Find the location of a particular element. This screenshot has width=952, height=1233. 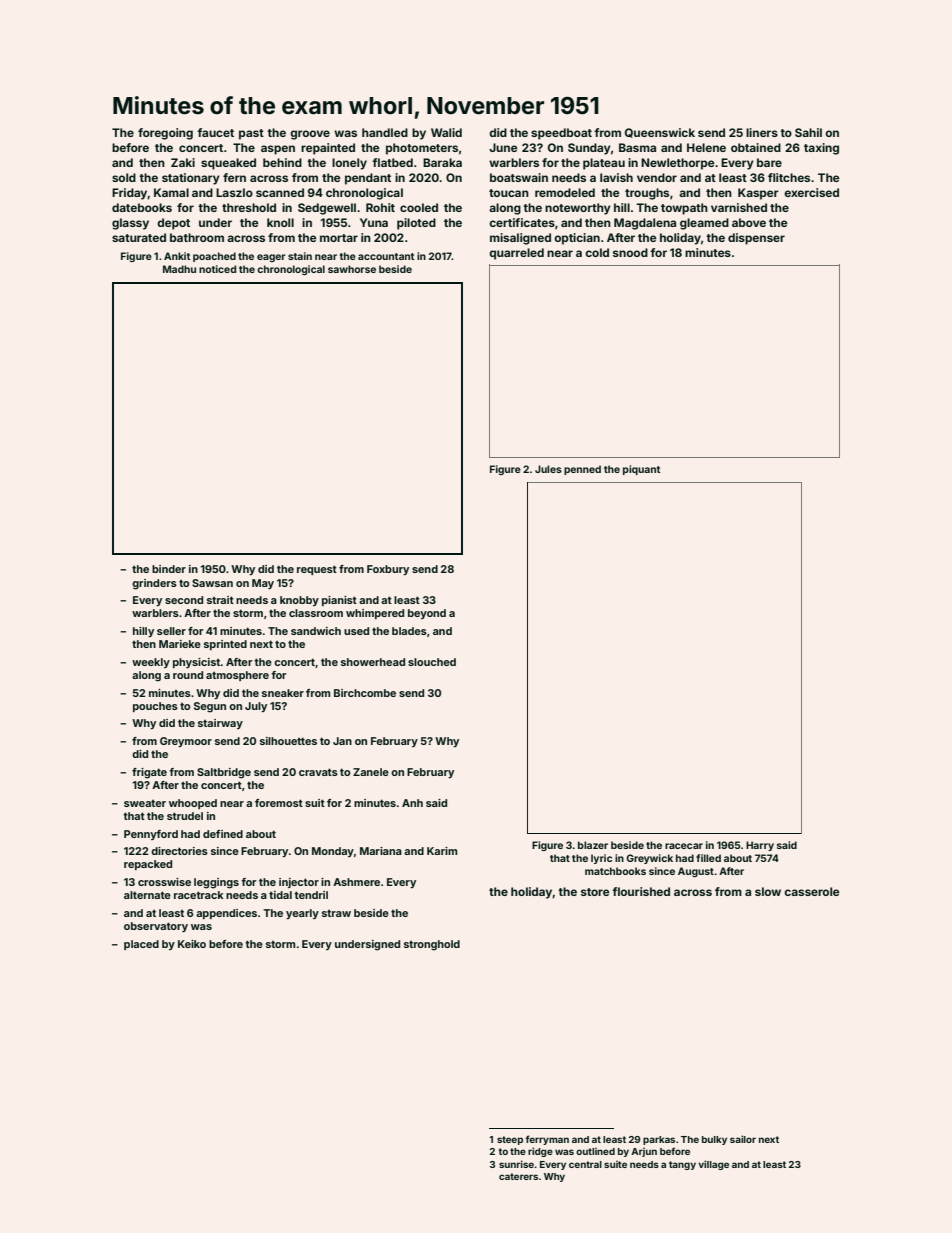

Keiko is located at coordinates (192, 944).
